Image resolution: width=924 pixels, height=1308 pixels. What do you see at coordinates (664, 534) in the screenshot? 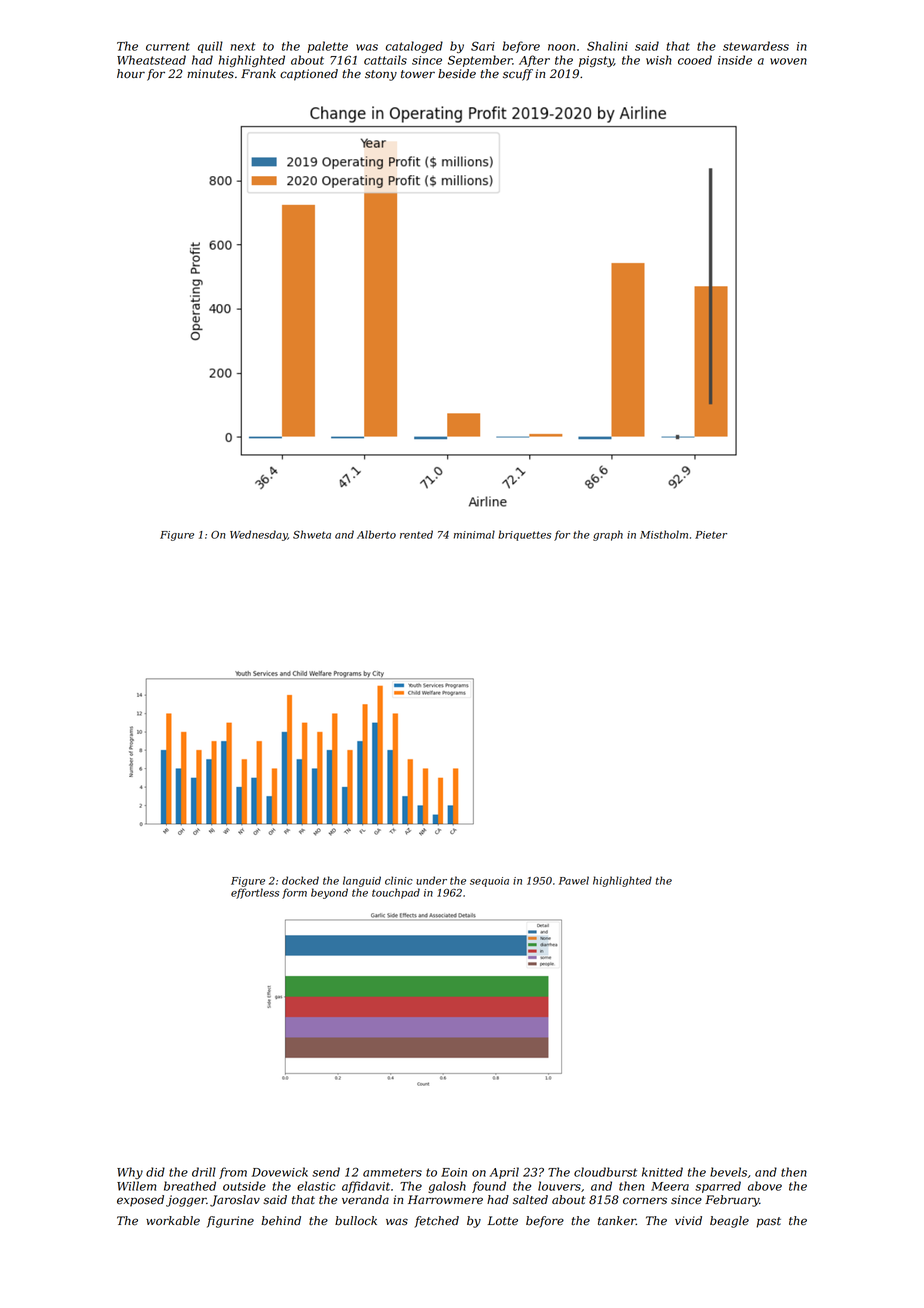
I see `Mistholm` at bounding box center [664, 534].
